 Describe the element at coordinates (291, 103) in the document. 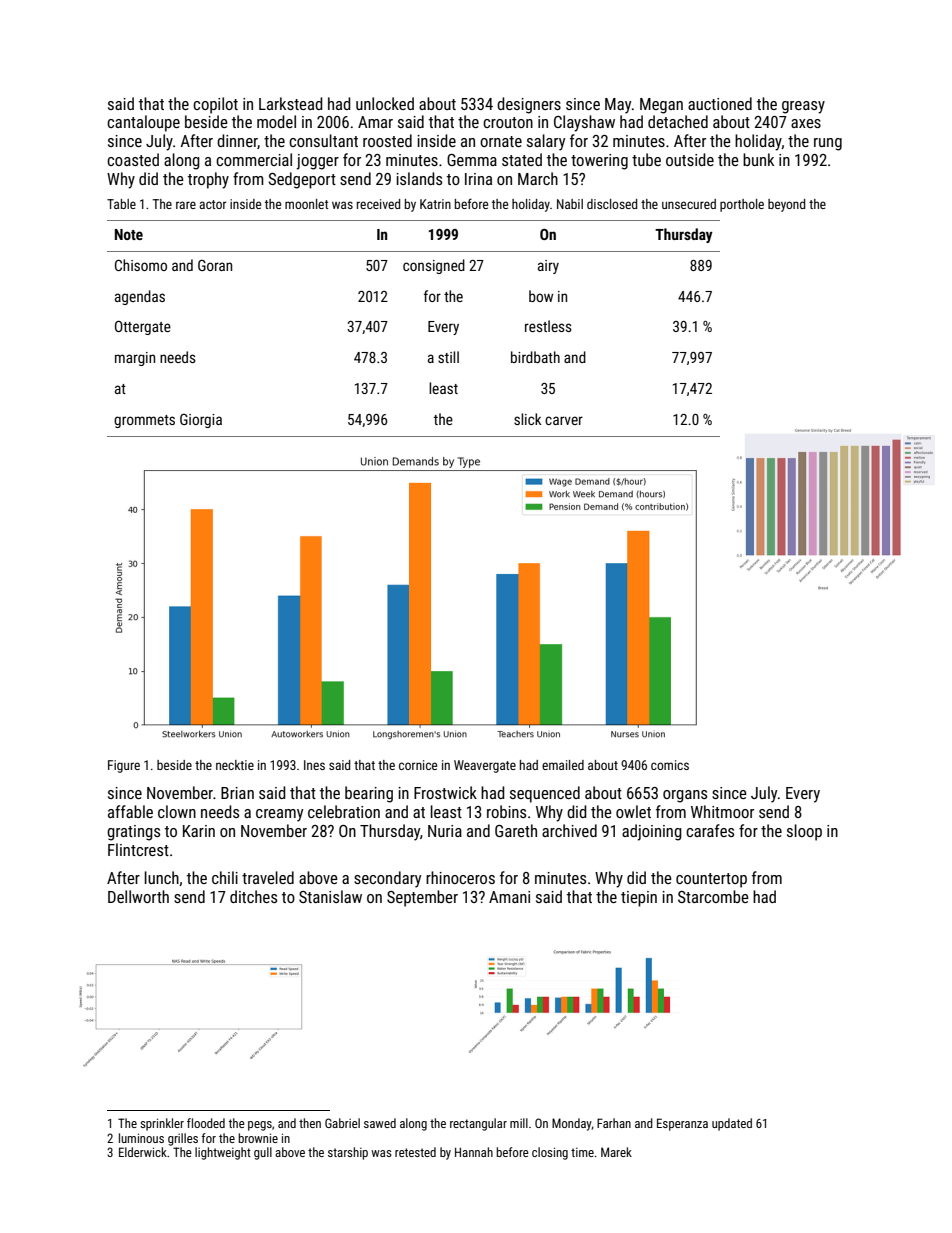

I see `Larkstead` at that location.
